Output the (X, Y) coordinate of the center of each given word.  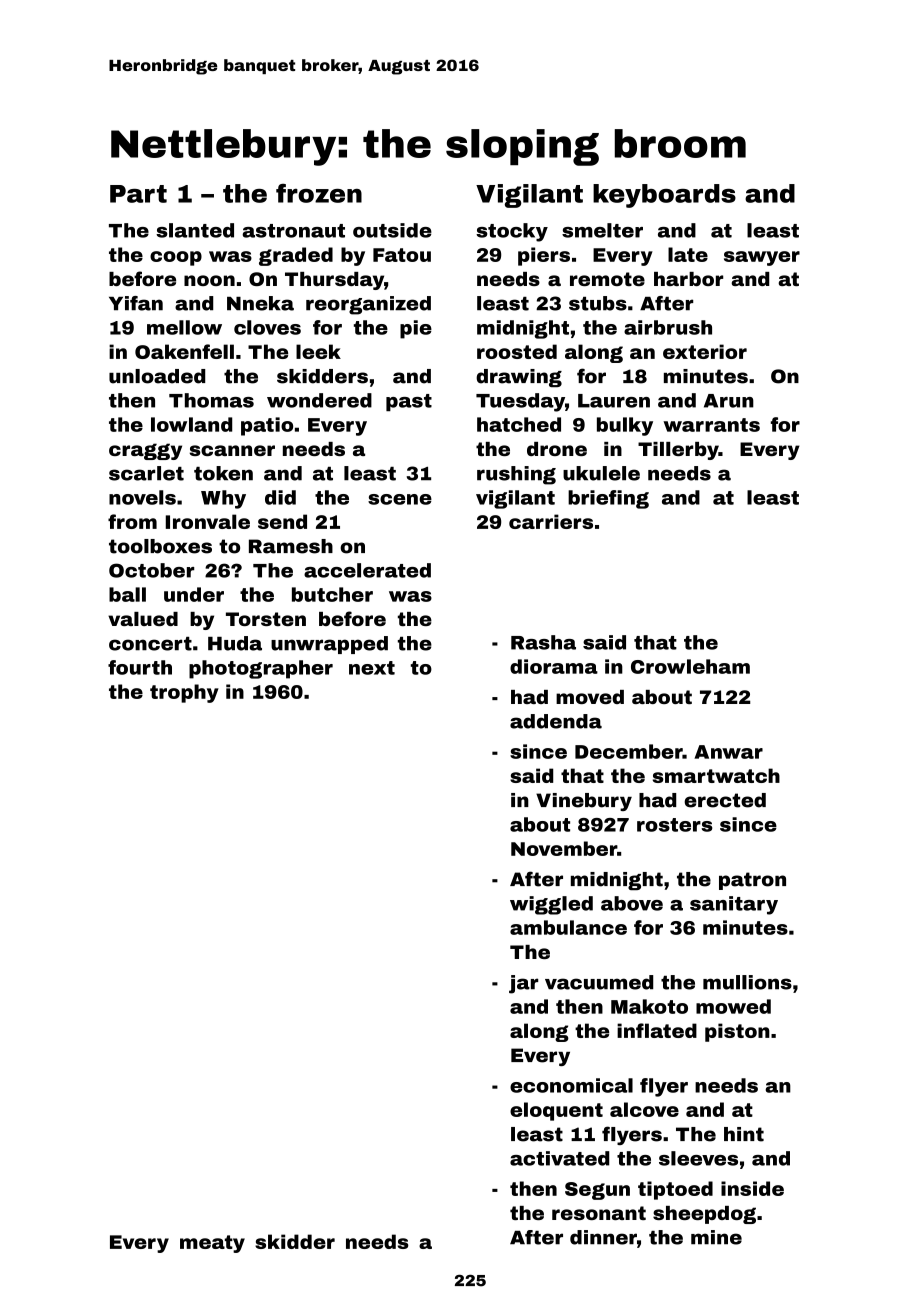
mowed (733, 1006)
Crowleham (690, 666)
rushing (516, 475)
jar (523, 984)
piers (544, 256)
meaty (212, 1244)
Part (138, 194)
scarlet (146, 473)
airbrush (668, 327)
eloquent (556, 1111)
